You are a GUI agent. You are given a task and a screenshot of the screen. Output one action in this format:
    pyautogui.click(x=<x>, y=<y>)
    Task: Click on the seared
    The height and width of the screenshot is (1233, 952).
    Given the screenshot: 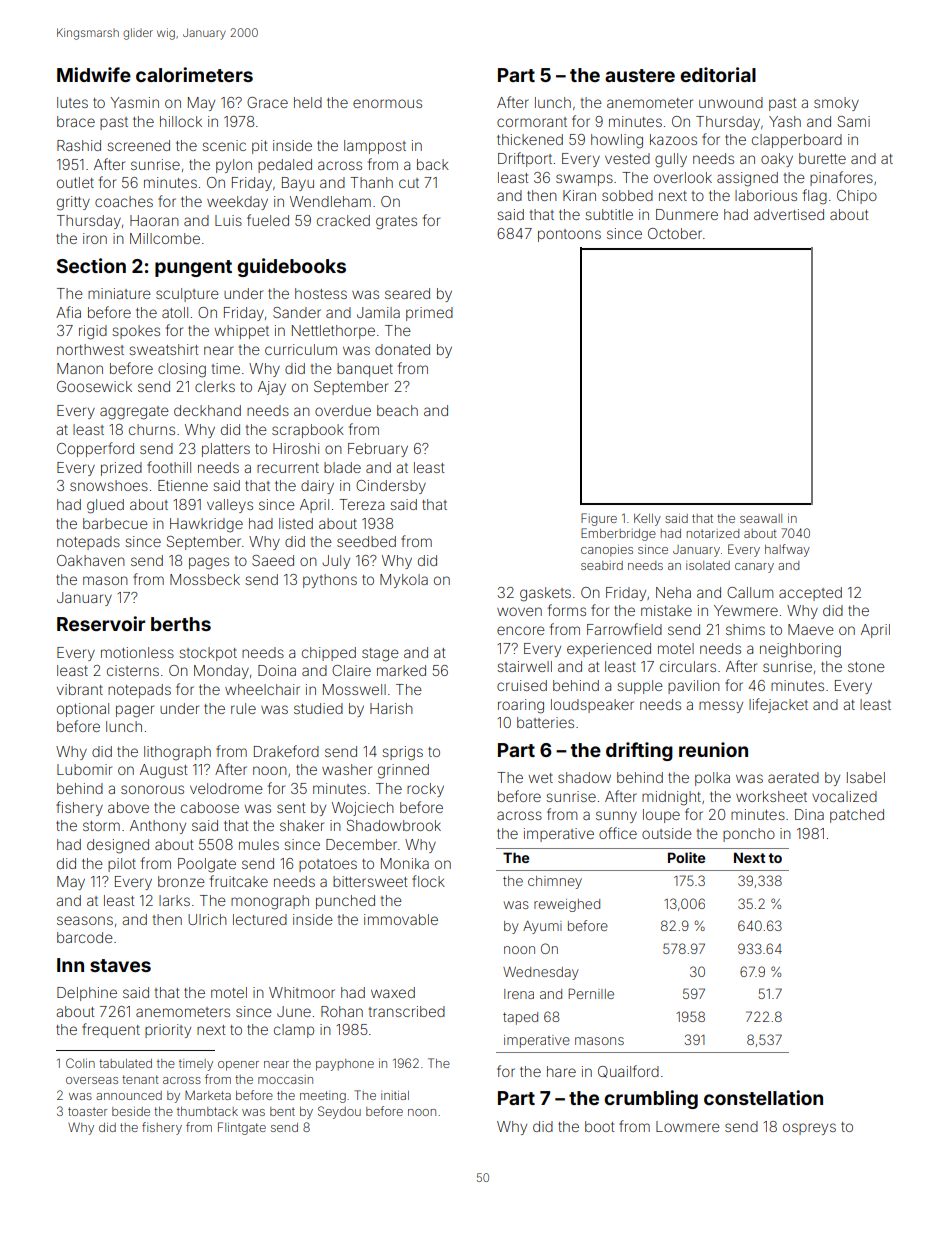 What is the action you would take?
    pyautogui.click(x=407, y=293)
